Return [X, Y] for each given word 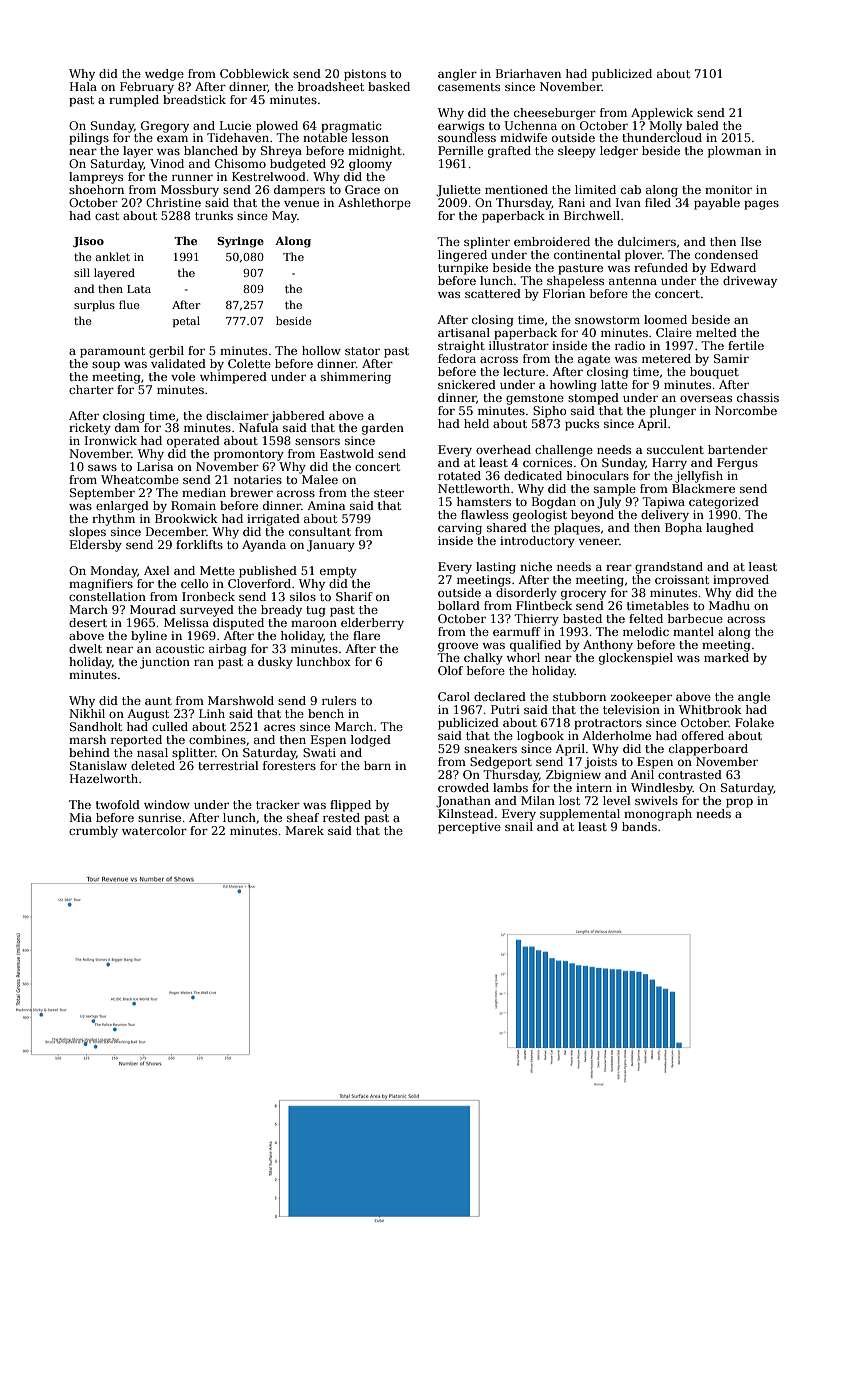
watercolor [154, 830]
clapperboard [708, 750]
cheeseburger [555, 114]
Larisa [155, 466]
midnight [375, 152]
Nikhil [87, 713]
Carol [454, 696]
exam [172, 138]
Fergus [737, 464]
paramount [112, 352]
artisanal [464, 332]
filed [658, 202]
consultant [320, 531]
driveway [750, 282]
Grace [362, 189]
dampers [299, 191]
